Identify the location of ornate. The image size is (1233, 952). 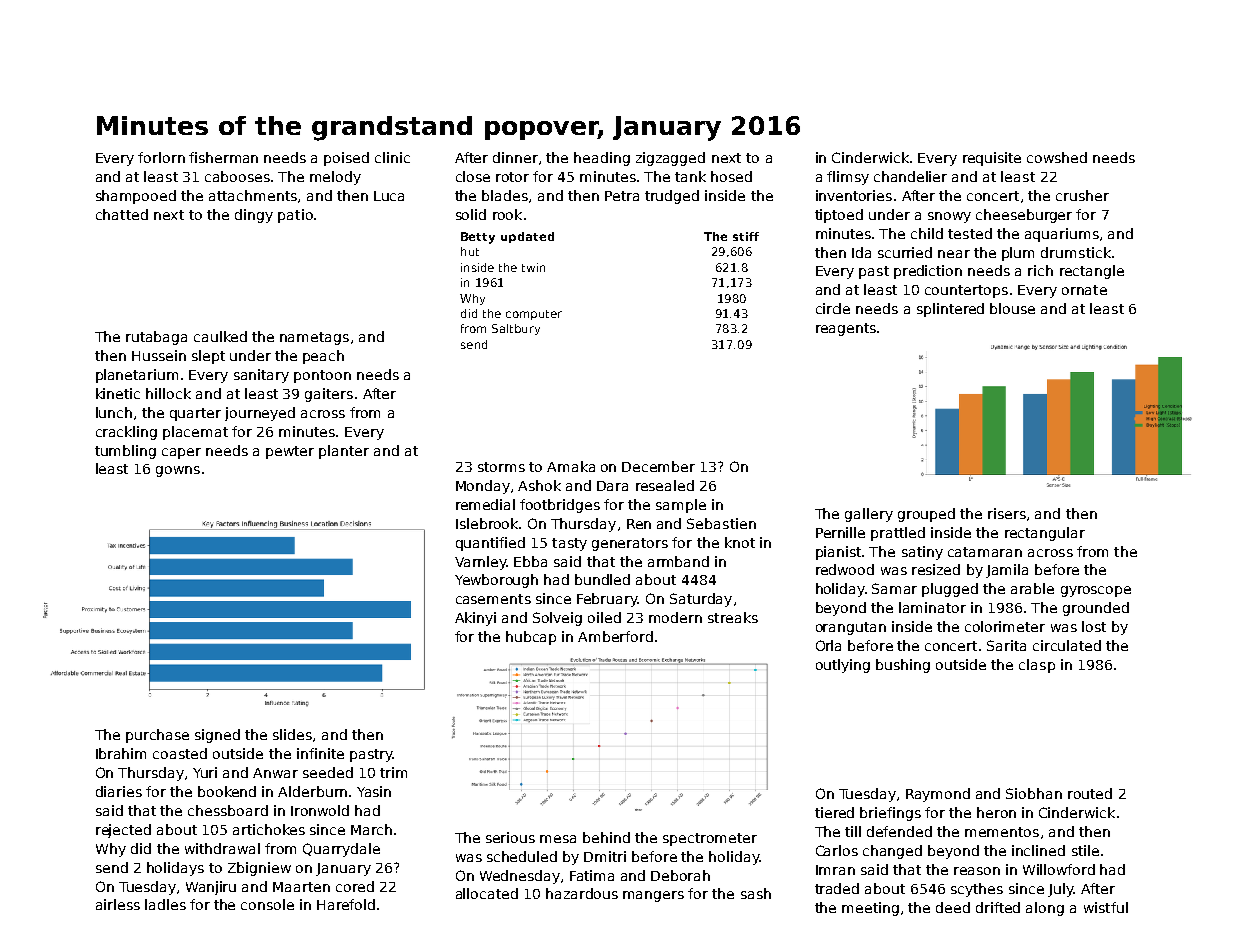
(1084, 290).
